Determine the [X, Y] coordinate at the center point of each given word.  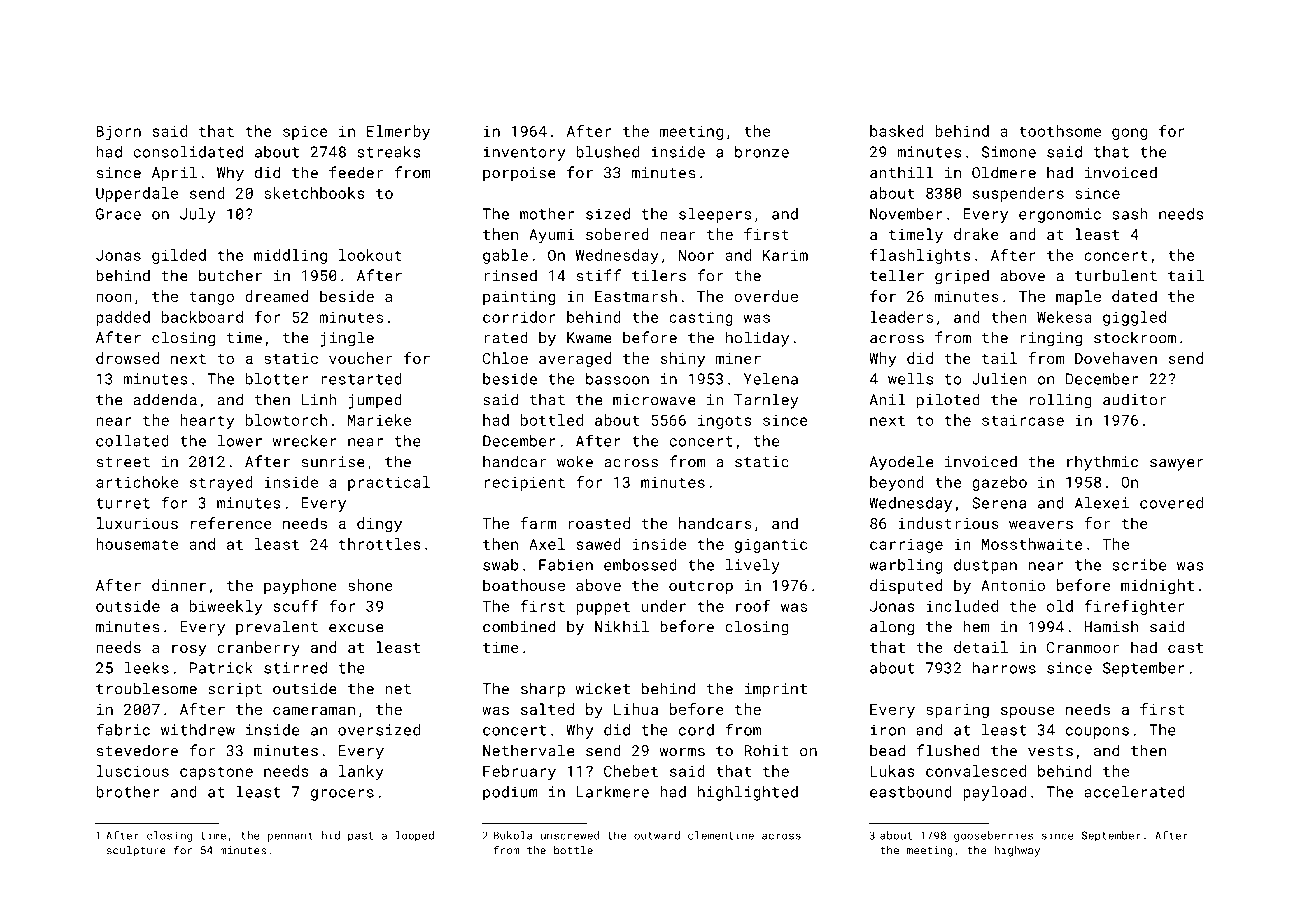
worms [682, 752]
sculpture [136, 851]
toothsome [1060, 131]
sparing [957, 711]
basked [897, 131]
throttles [379, 544]
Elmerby [398, 132]
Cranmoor [1083, 647]
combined [519, 626]
